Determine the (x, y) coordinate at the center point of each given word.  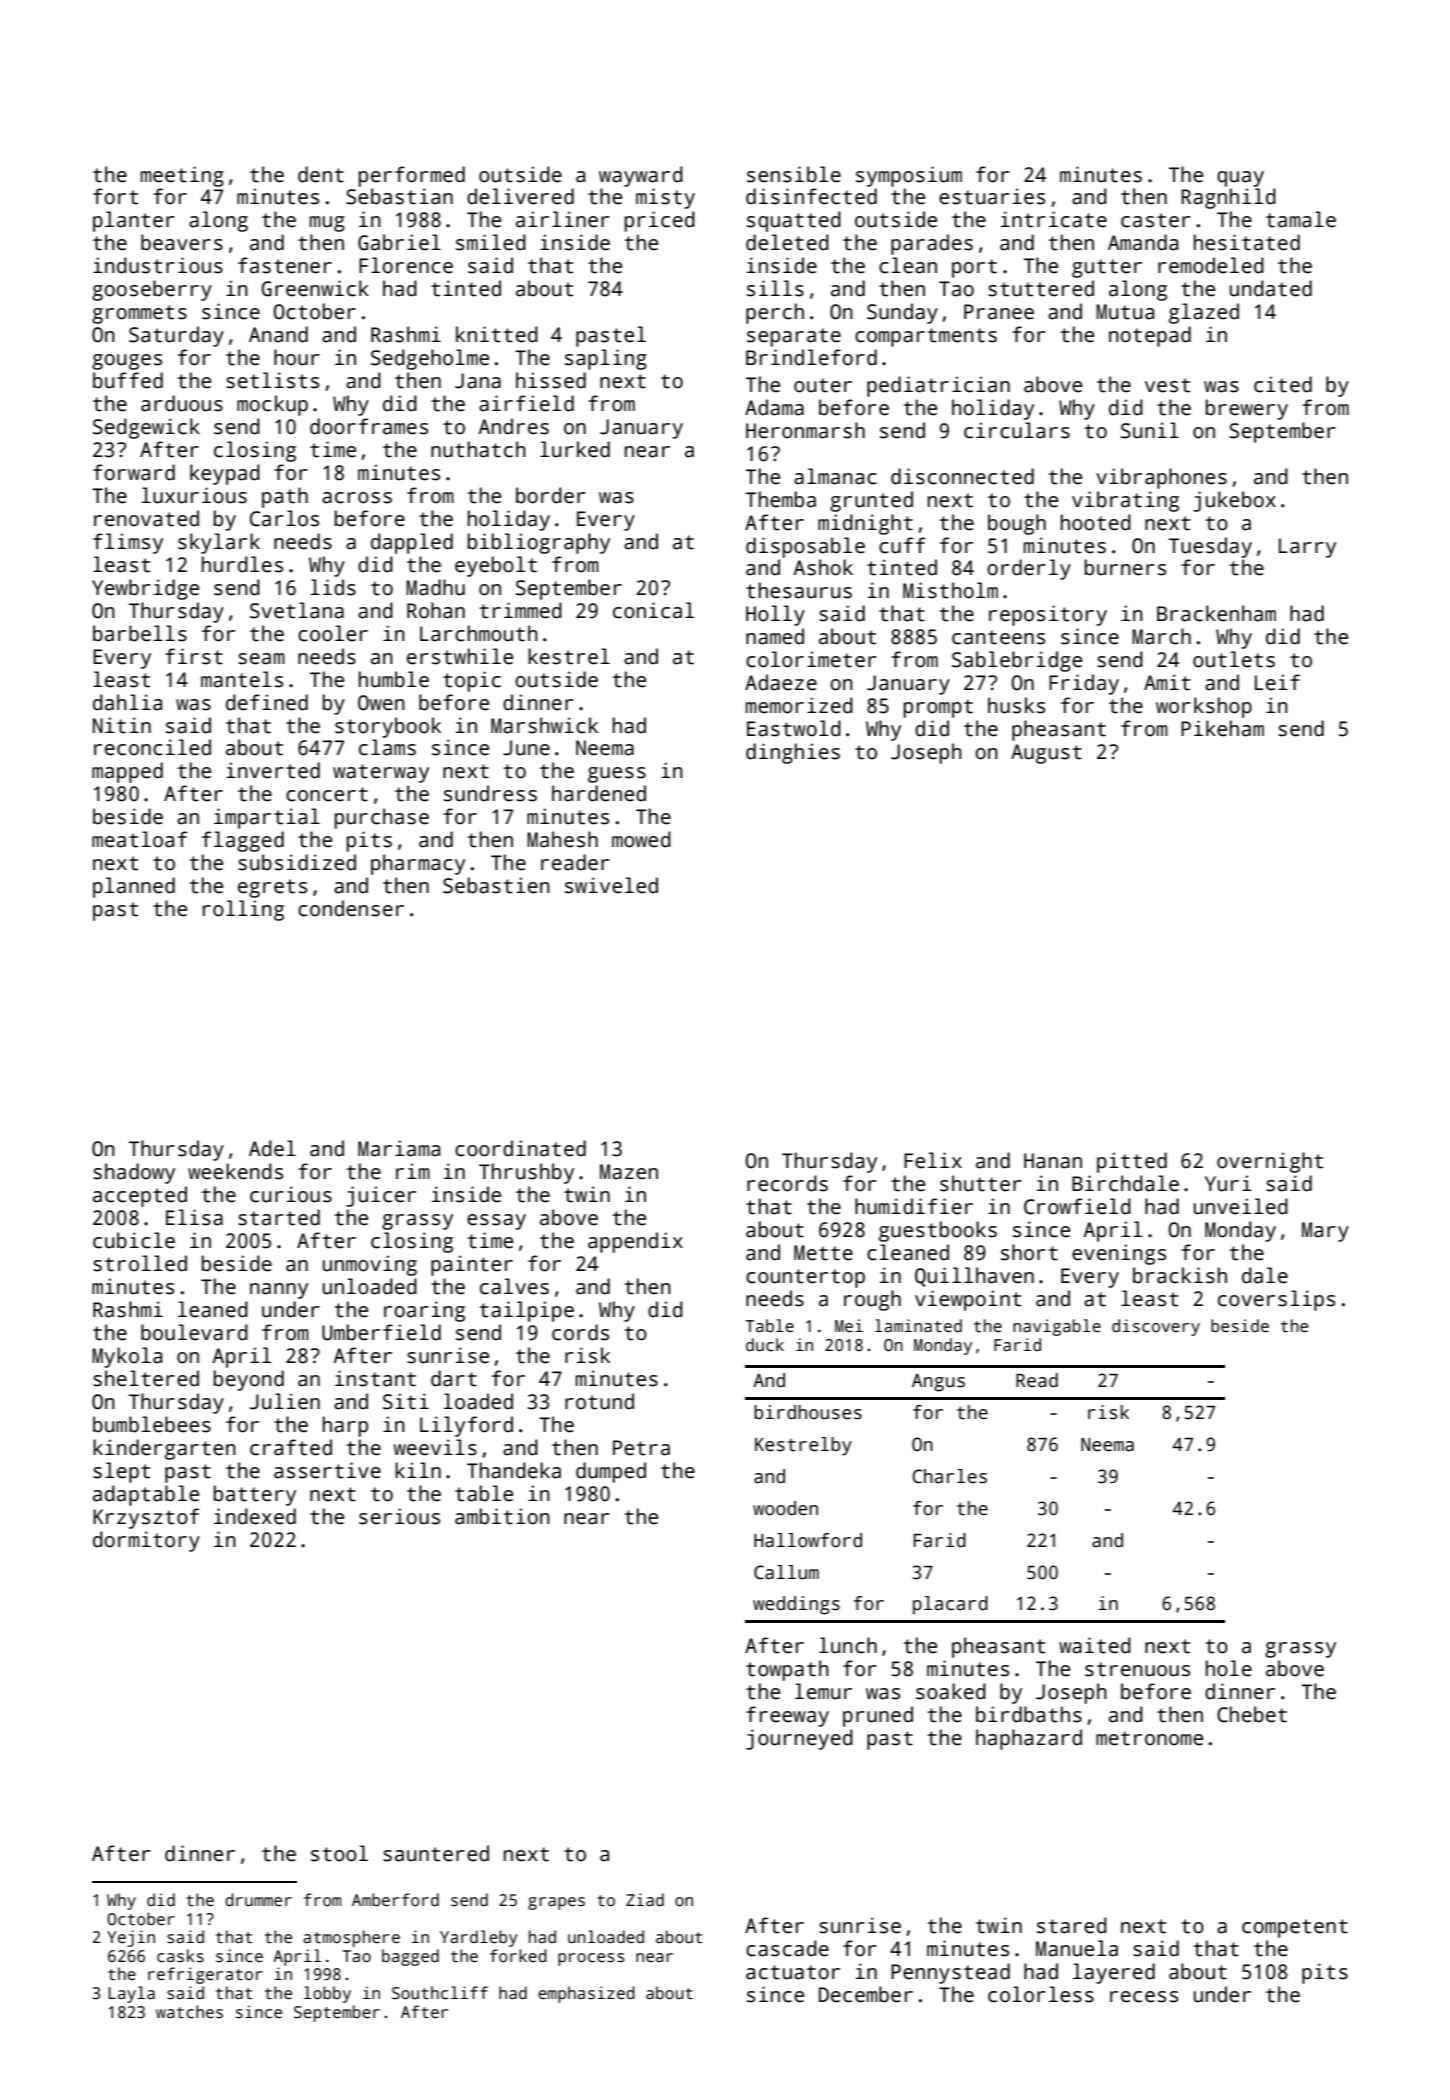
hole (1229, 1668)
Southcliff (440, 1993)
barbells (140, 633)
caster (1156, 220)
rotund (599, 1401)
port (974, 268)
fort (115, 196)
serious (399, 1516)
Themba (781, 499)
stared (1072, 1925)
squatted (794, 221)
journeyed (799, 1739)
